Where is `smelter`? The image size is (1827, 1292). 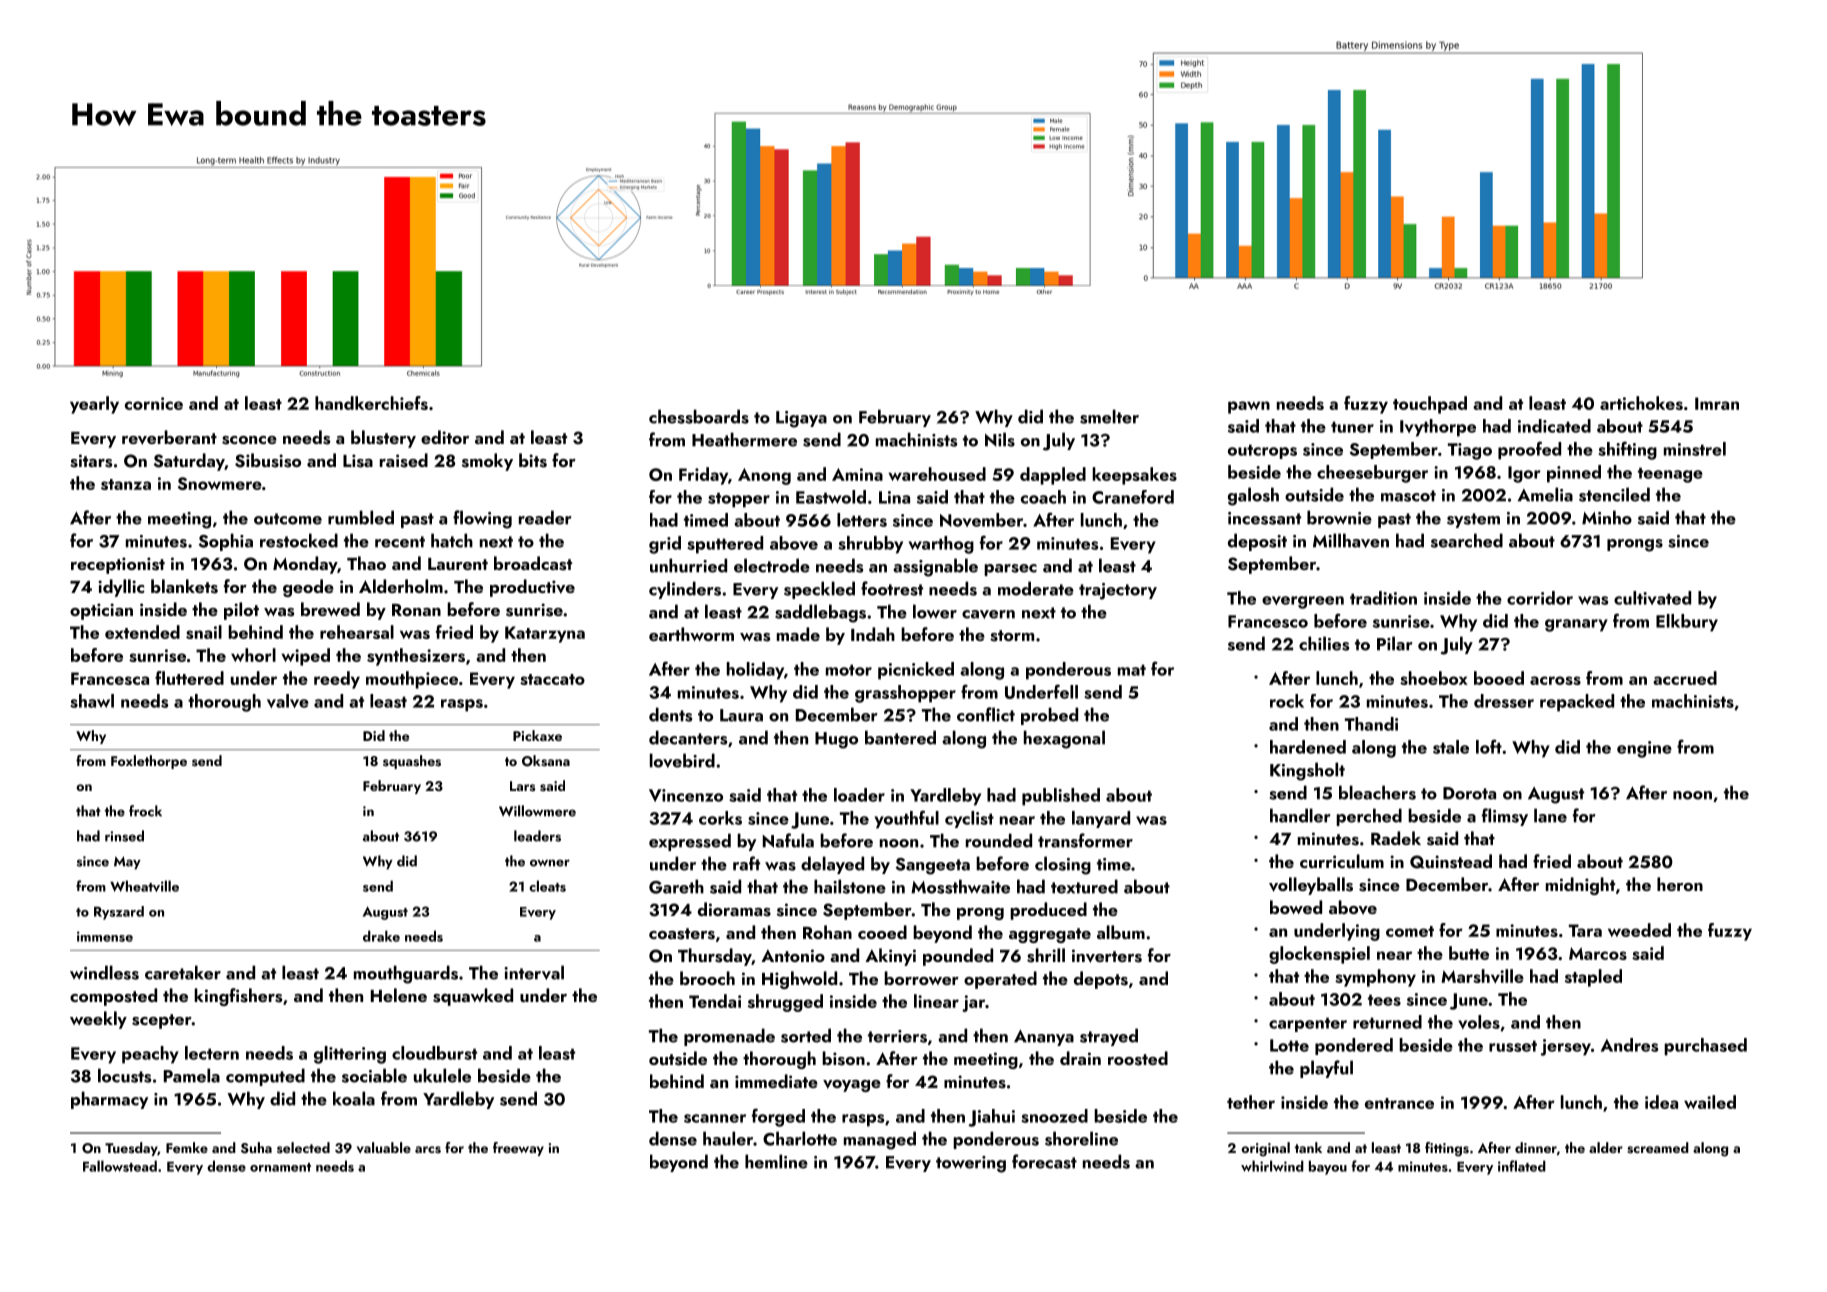
smelter is located at coordinates (1109, 416).
